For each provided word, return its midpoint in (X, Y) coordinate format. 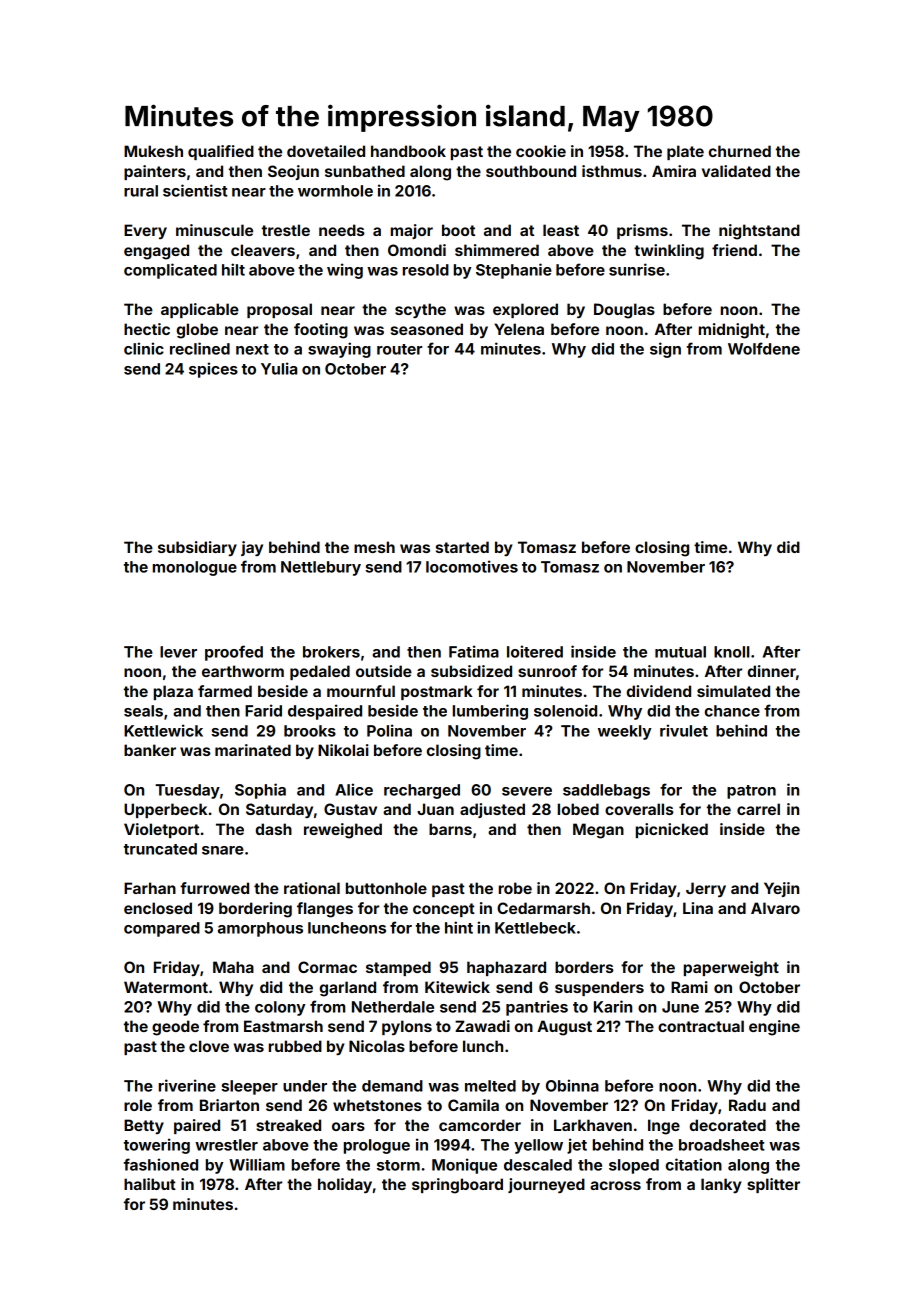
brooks (310, 731)
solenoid (565, 710)
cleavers (263, 250)
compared (162, 929)
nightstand (759, 232)
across (615, 1185)
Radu (747, 1105)
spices (213, 370)
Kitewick (457, 987)
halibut (150, 1184)
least (561, 230)
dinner (772, 671)
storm (398, 1165)
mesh (374, 547)
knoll (732, 652)
